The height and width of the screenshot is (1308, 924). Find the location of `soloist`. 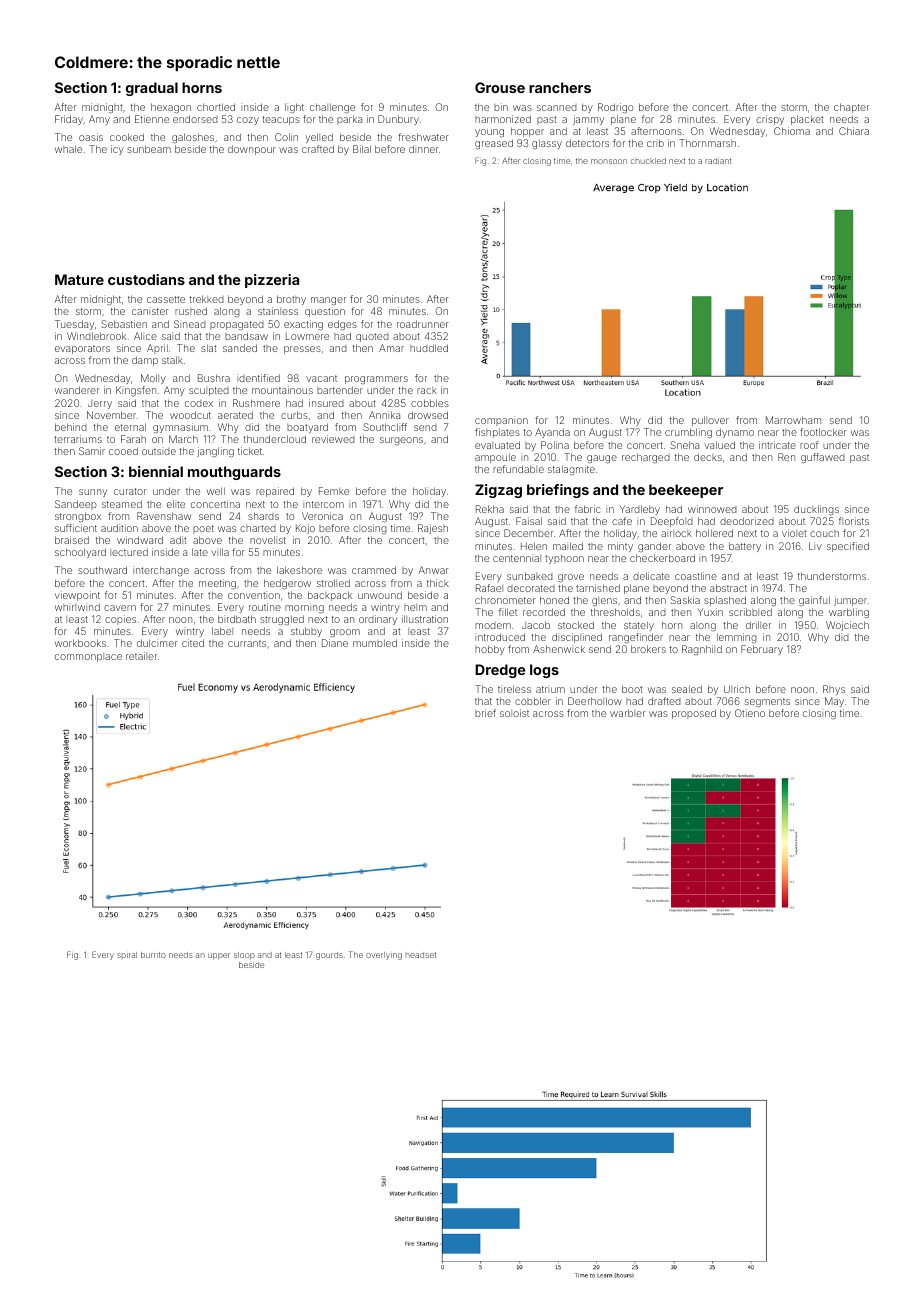

soloist is located at coordinates (514, 713).
